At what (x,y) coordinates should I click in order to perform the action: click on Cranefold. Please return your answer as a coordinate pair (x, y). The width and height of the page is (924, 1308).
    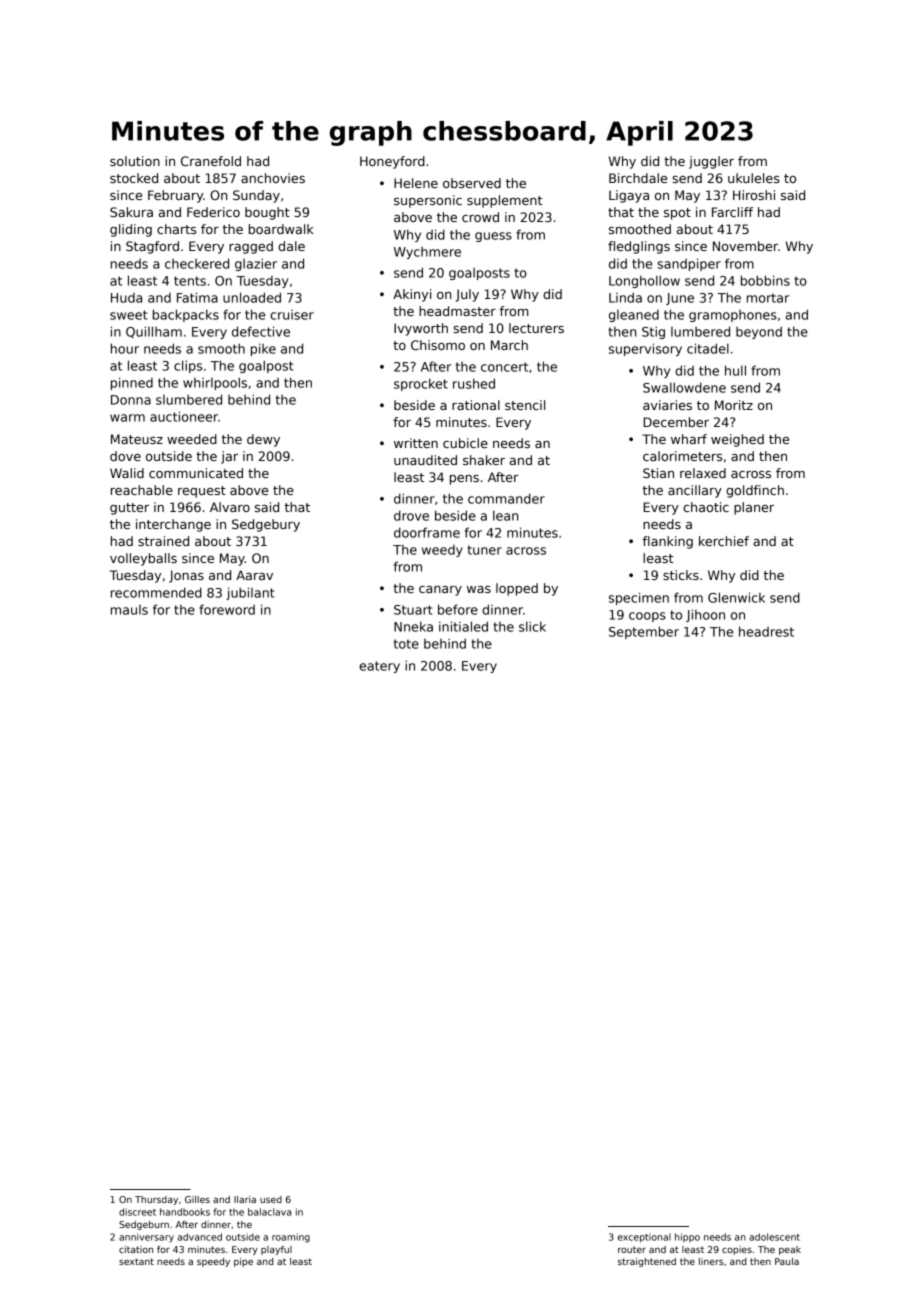
    Looking at the image, I should click on (211, 161).
